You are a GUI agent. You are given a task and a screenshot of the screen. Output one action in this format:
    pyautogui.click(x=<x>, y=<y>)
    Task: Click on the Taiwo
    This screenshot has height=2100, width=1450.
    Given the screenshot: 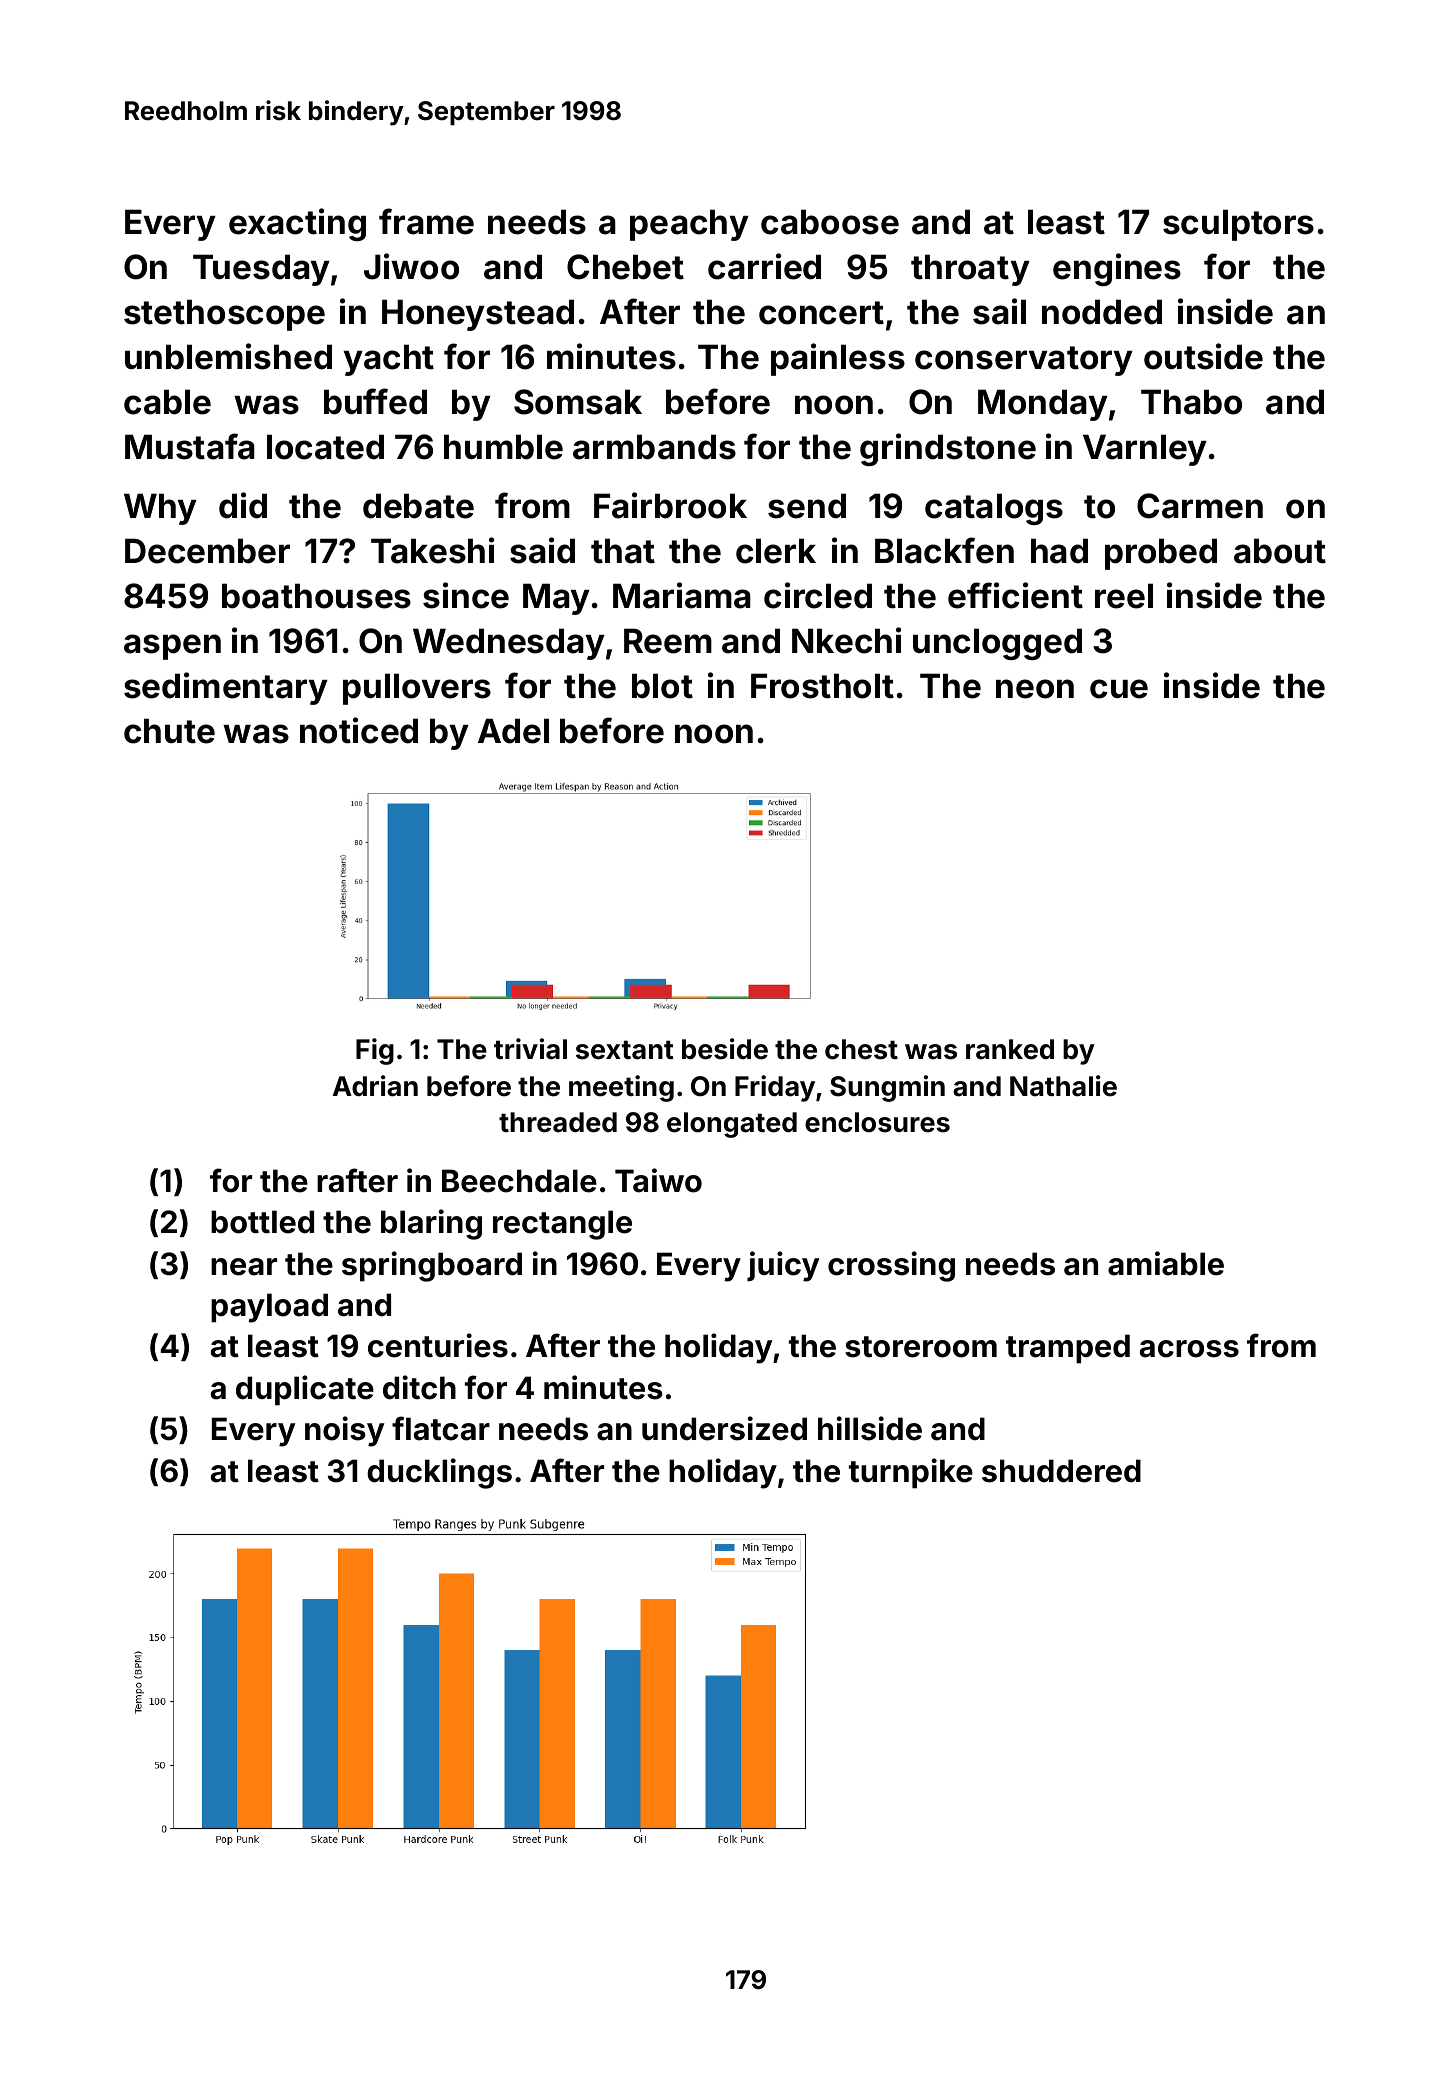 What is the action you would take?
    pyautogui.click(x=658, y=1180)
